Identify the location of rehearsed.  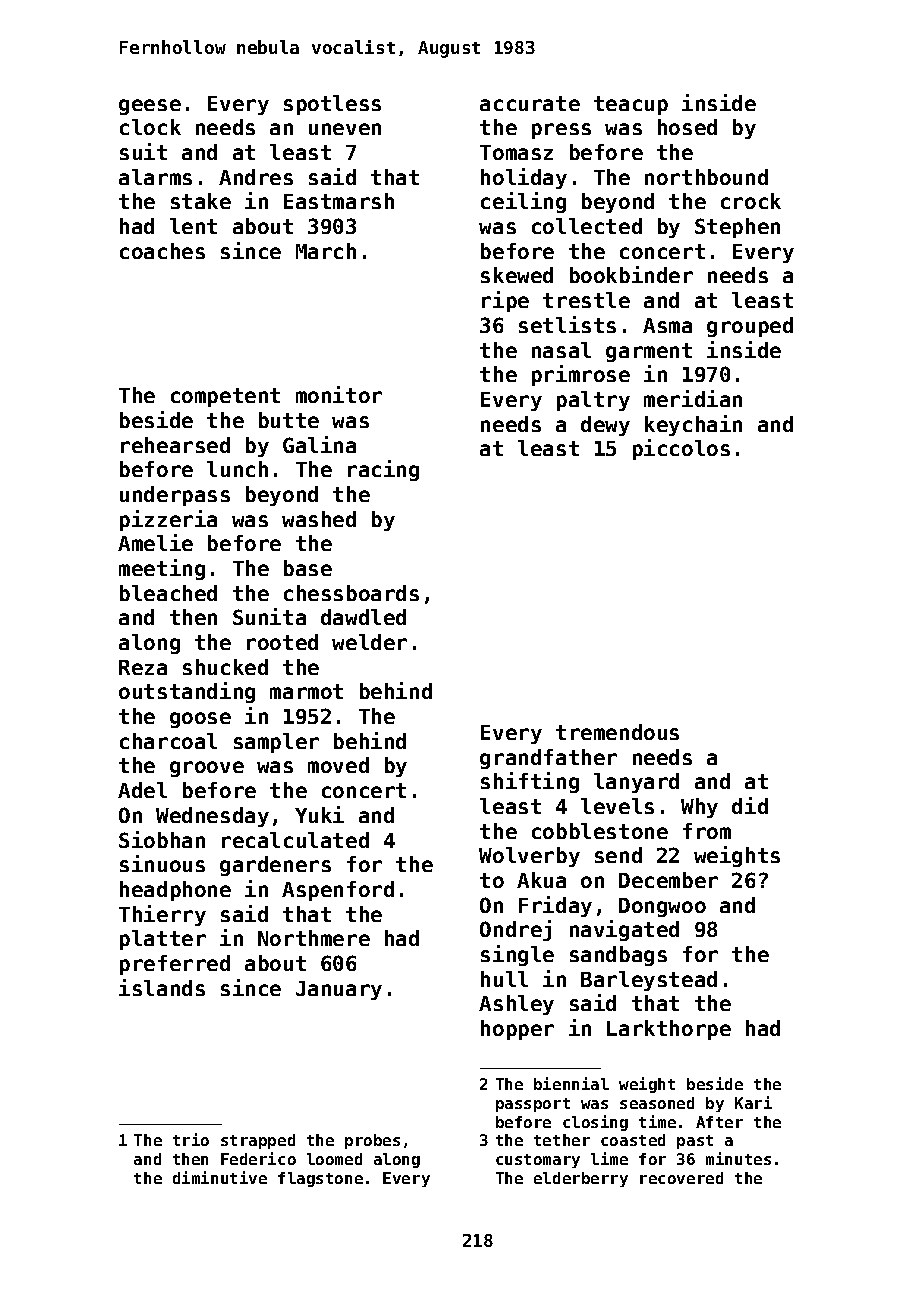
(175, 445).
